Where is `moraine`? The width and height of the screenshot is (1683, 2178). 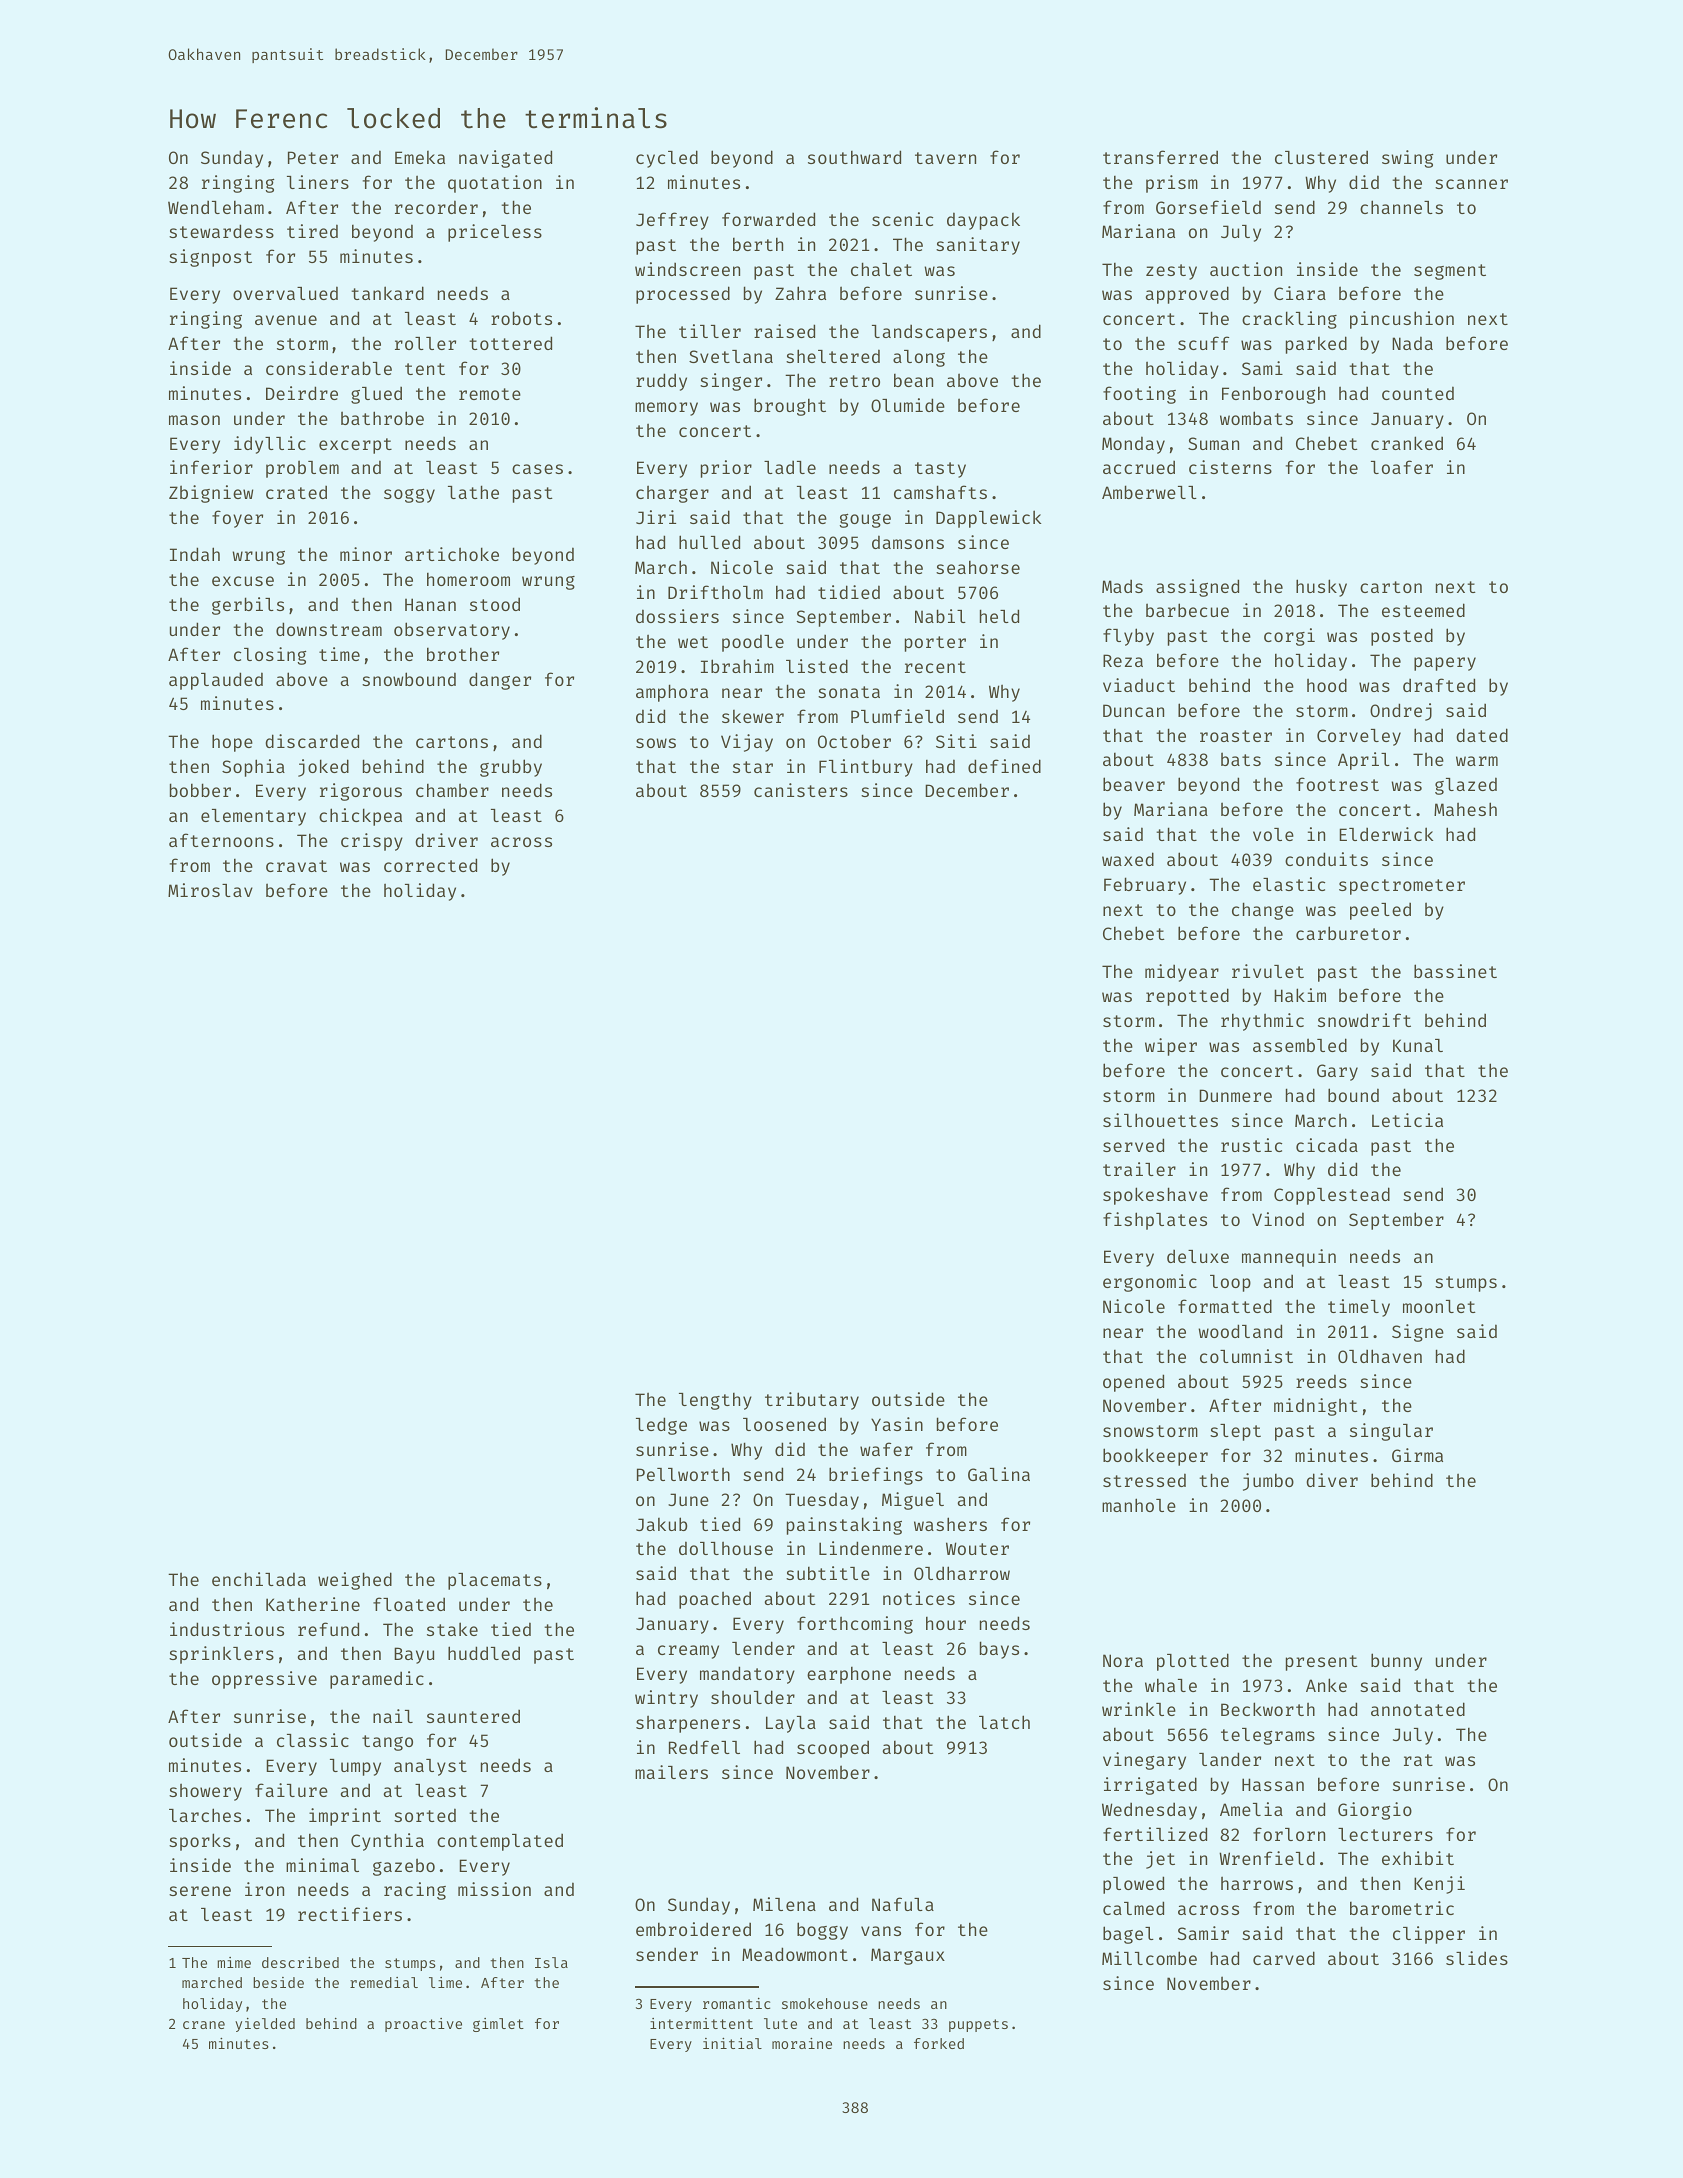 moraine is located at coordinates (802, 2043).
